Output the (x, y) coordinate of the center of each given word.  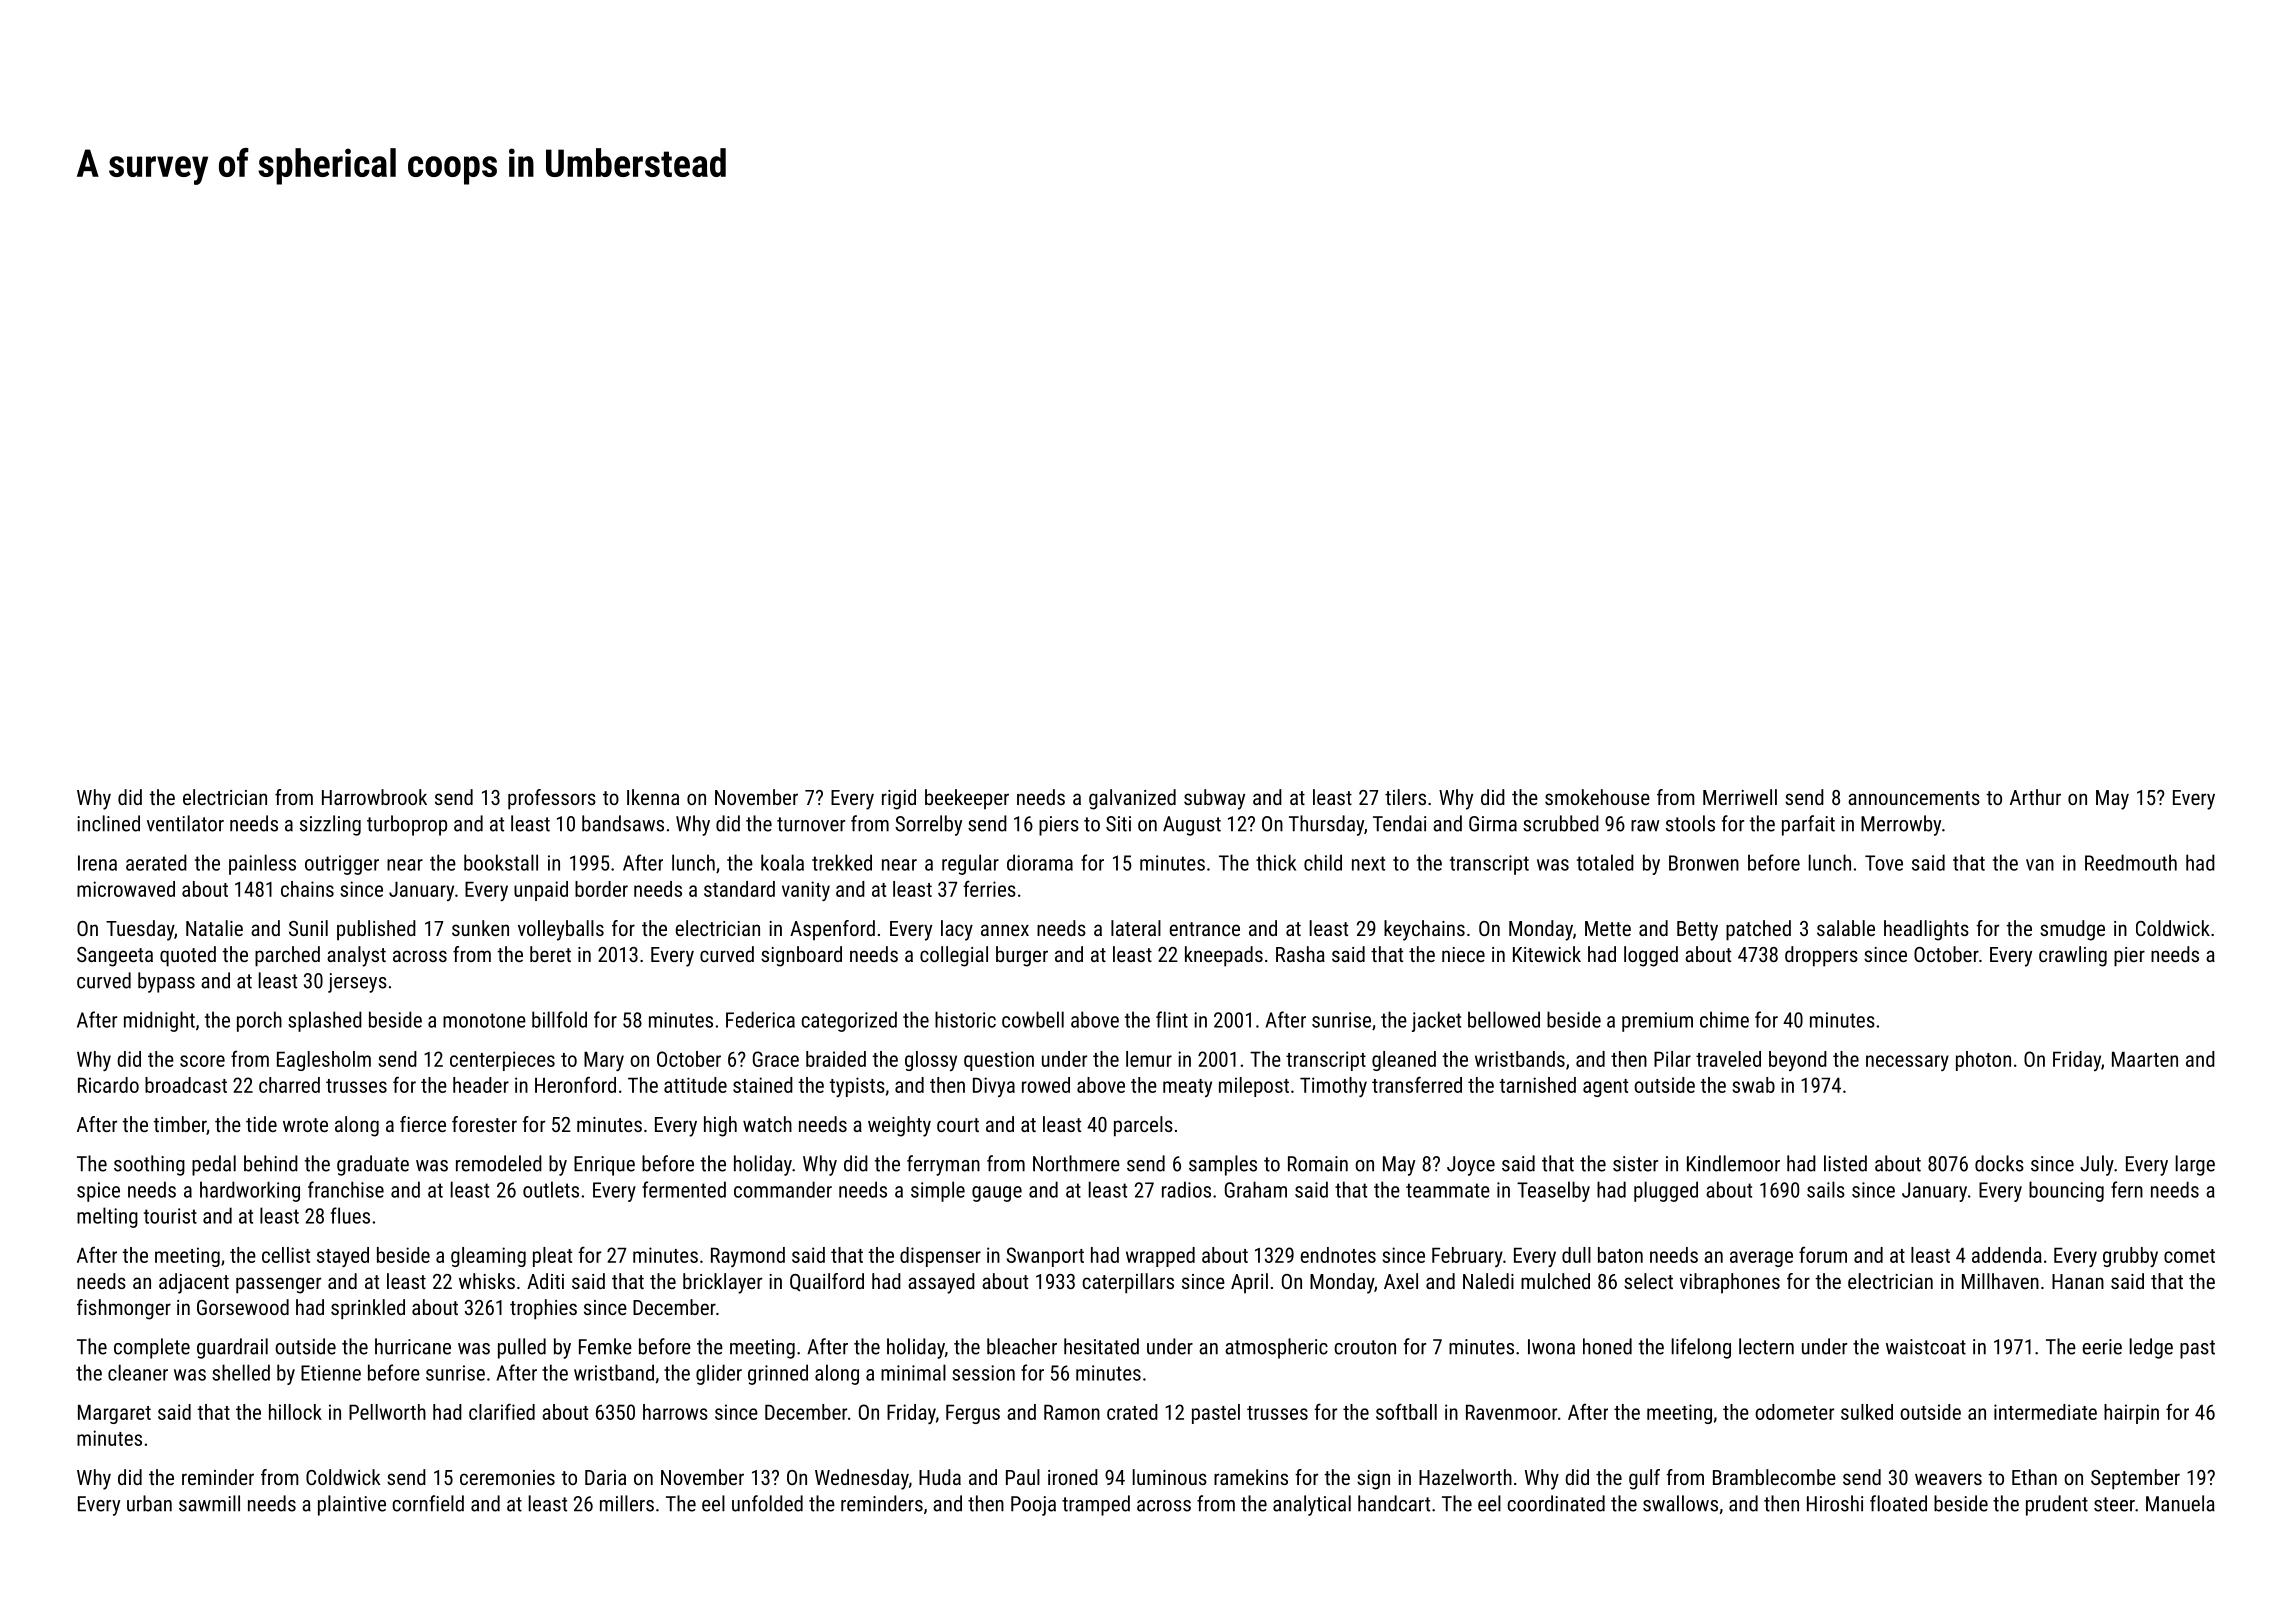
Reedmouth (2131, 862)
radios (1186, 1189)
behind (271, 1163)
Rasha (1300, 954)
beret (550, 954)
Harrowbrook (374, 797)
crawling (2073, 956)
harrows (675, 1412)
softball (1406, 1411)
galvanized (1132, 799)
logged (1651, 956)
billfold (559, 1019)
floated (1898, 1503)
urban (149, 1503)
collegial (954, 956)
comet (2189, 1256)
